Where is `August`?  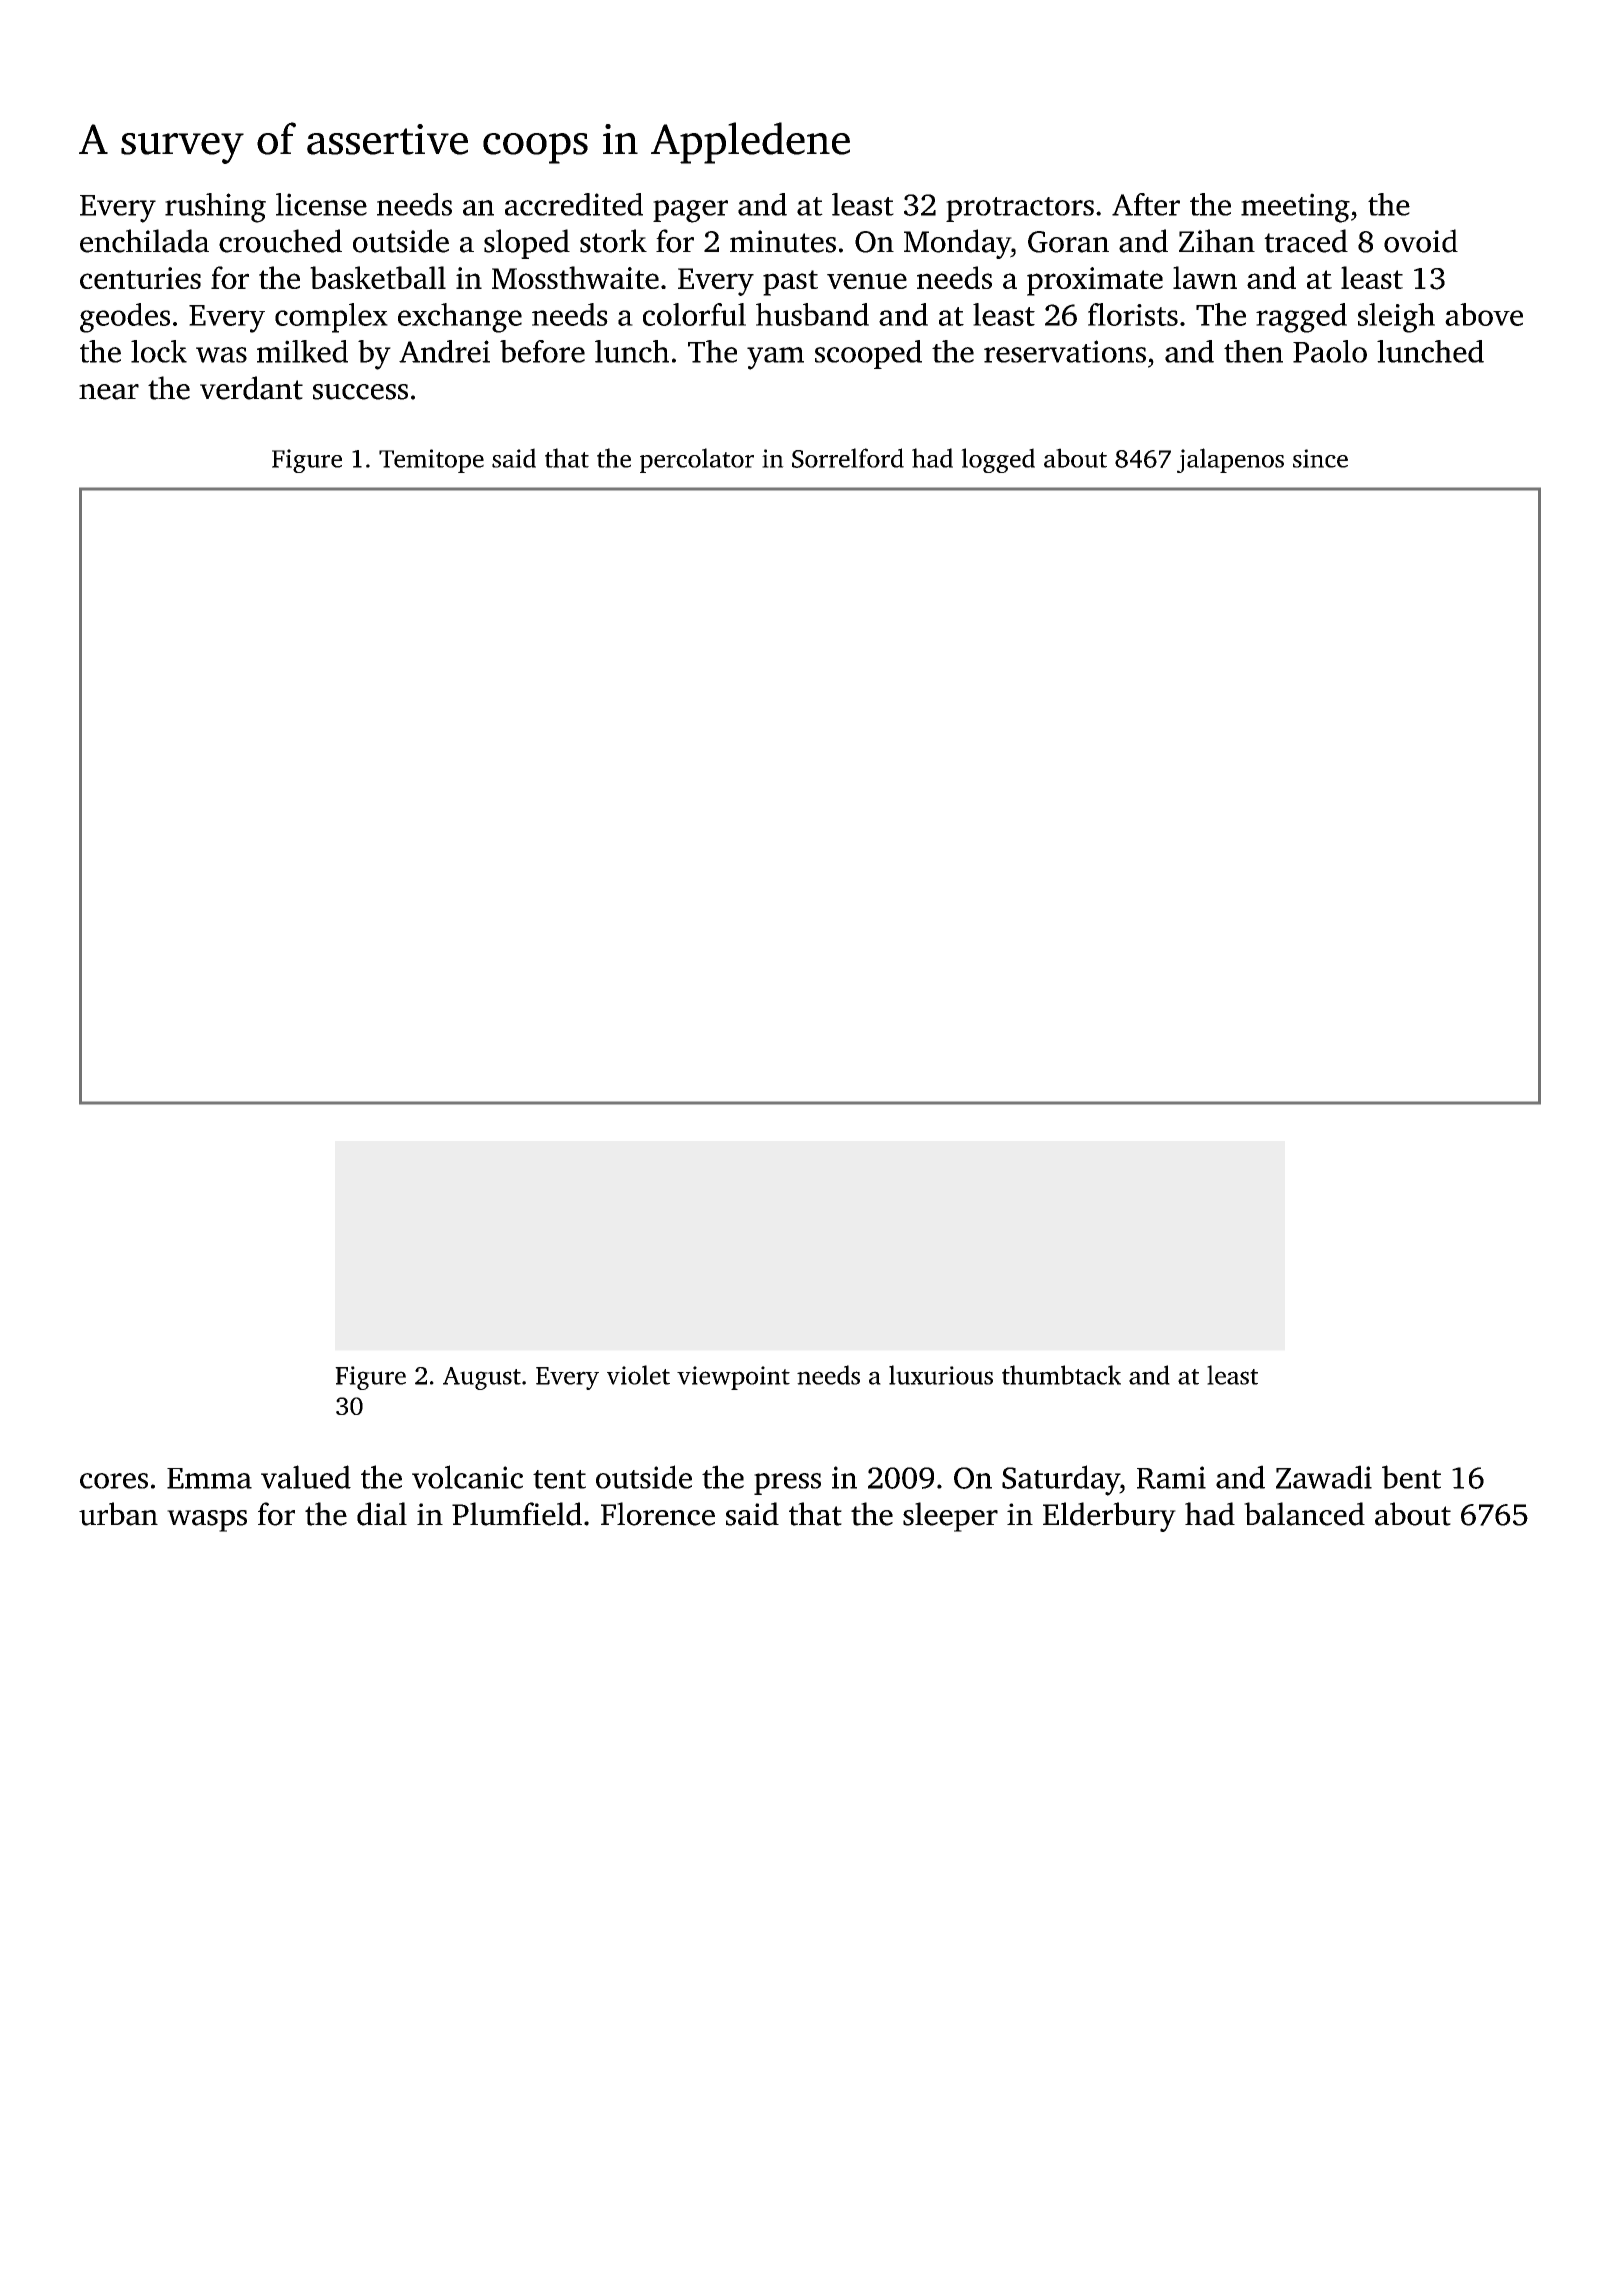
August is located at coordinates (482, 1378).
